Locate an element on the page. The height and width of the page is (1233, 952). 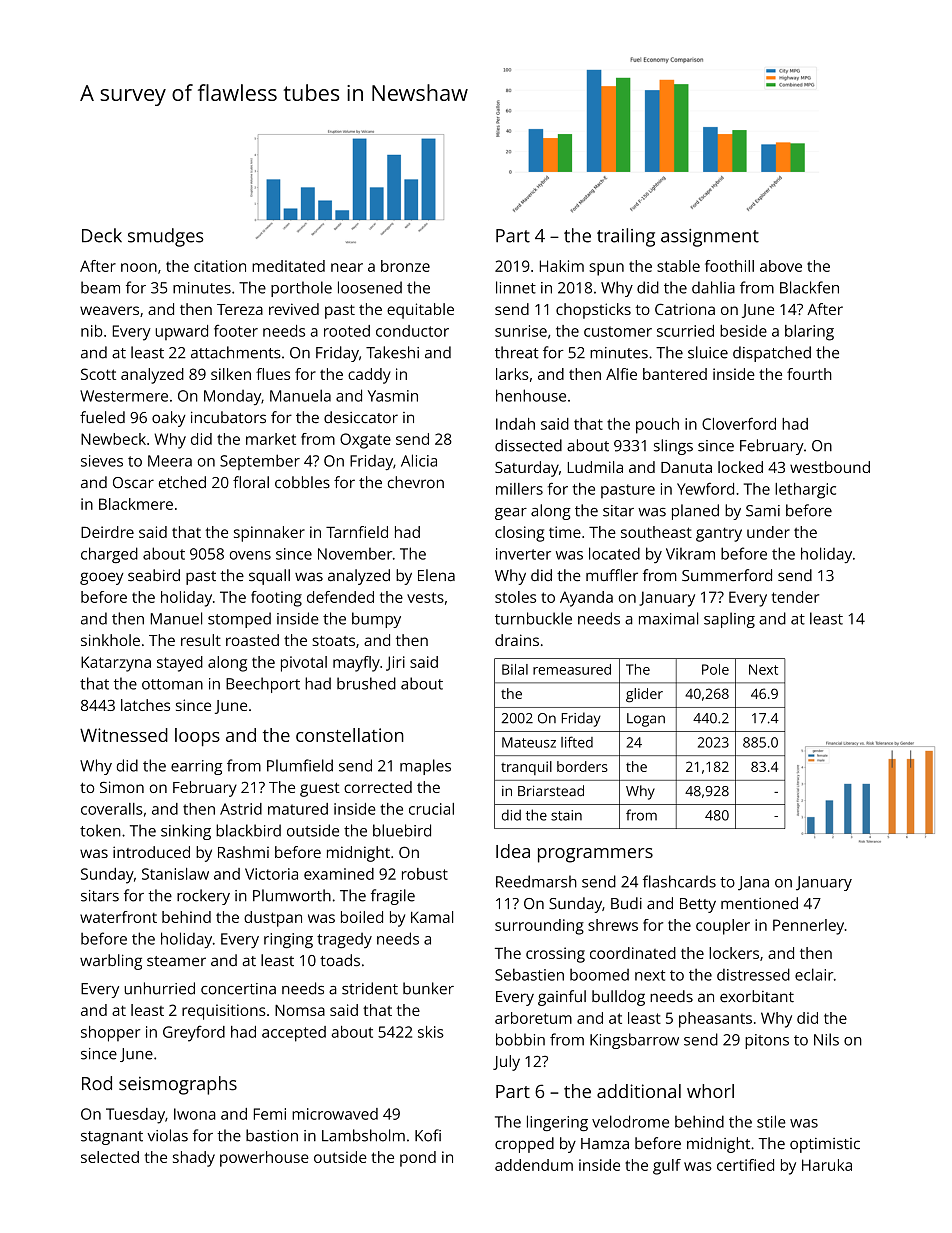
violas is located at coordinates (167, 1135).
